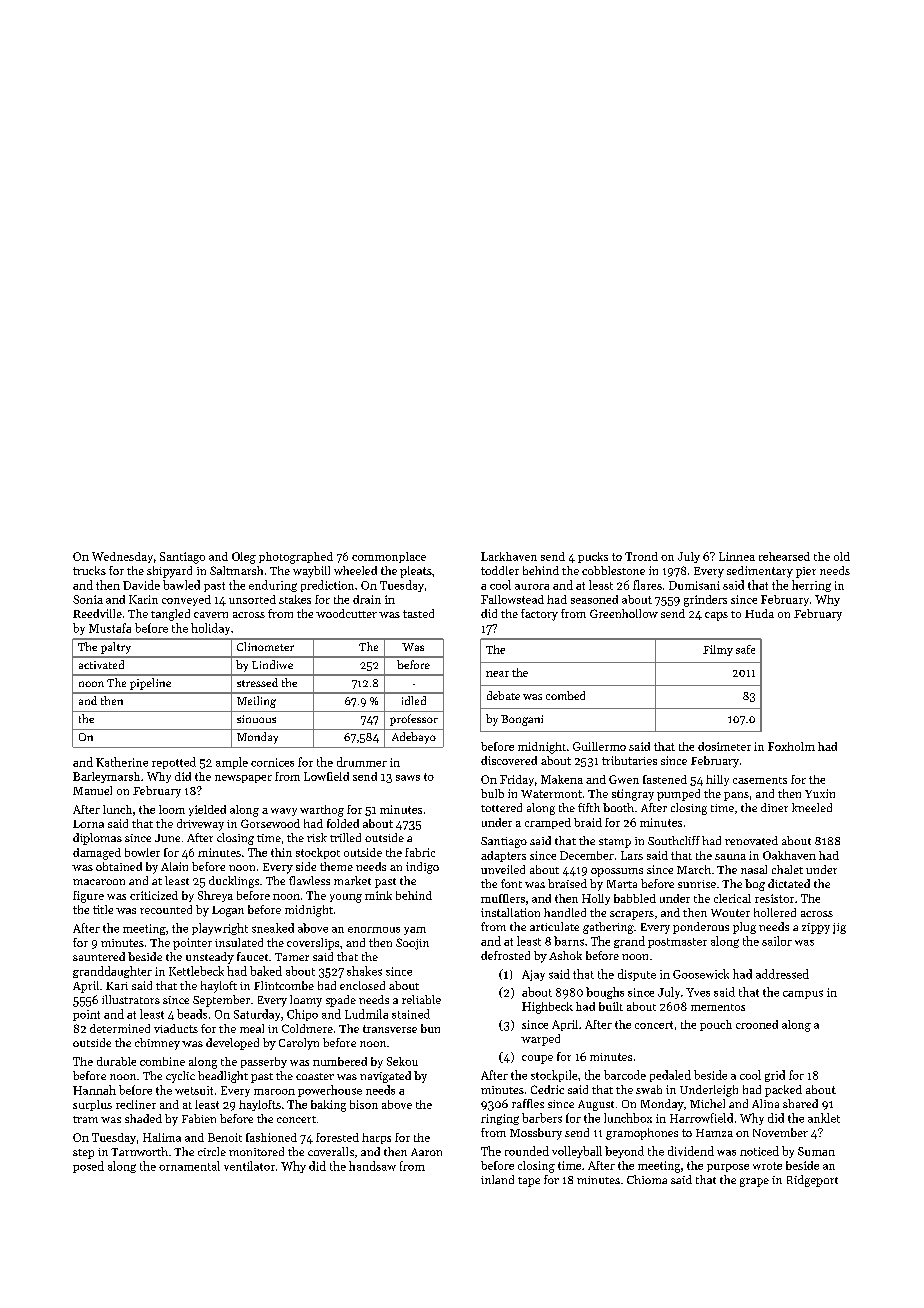 The height and width of the image is (1308, 924). I want to click on warthog, so click(322, 811).
